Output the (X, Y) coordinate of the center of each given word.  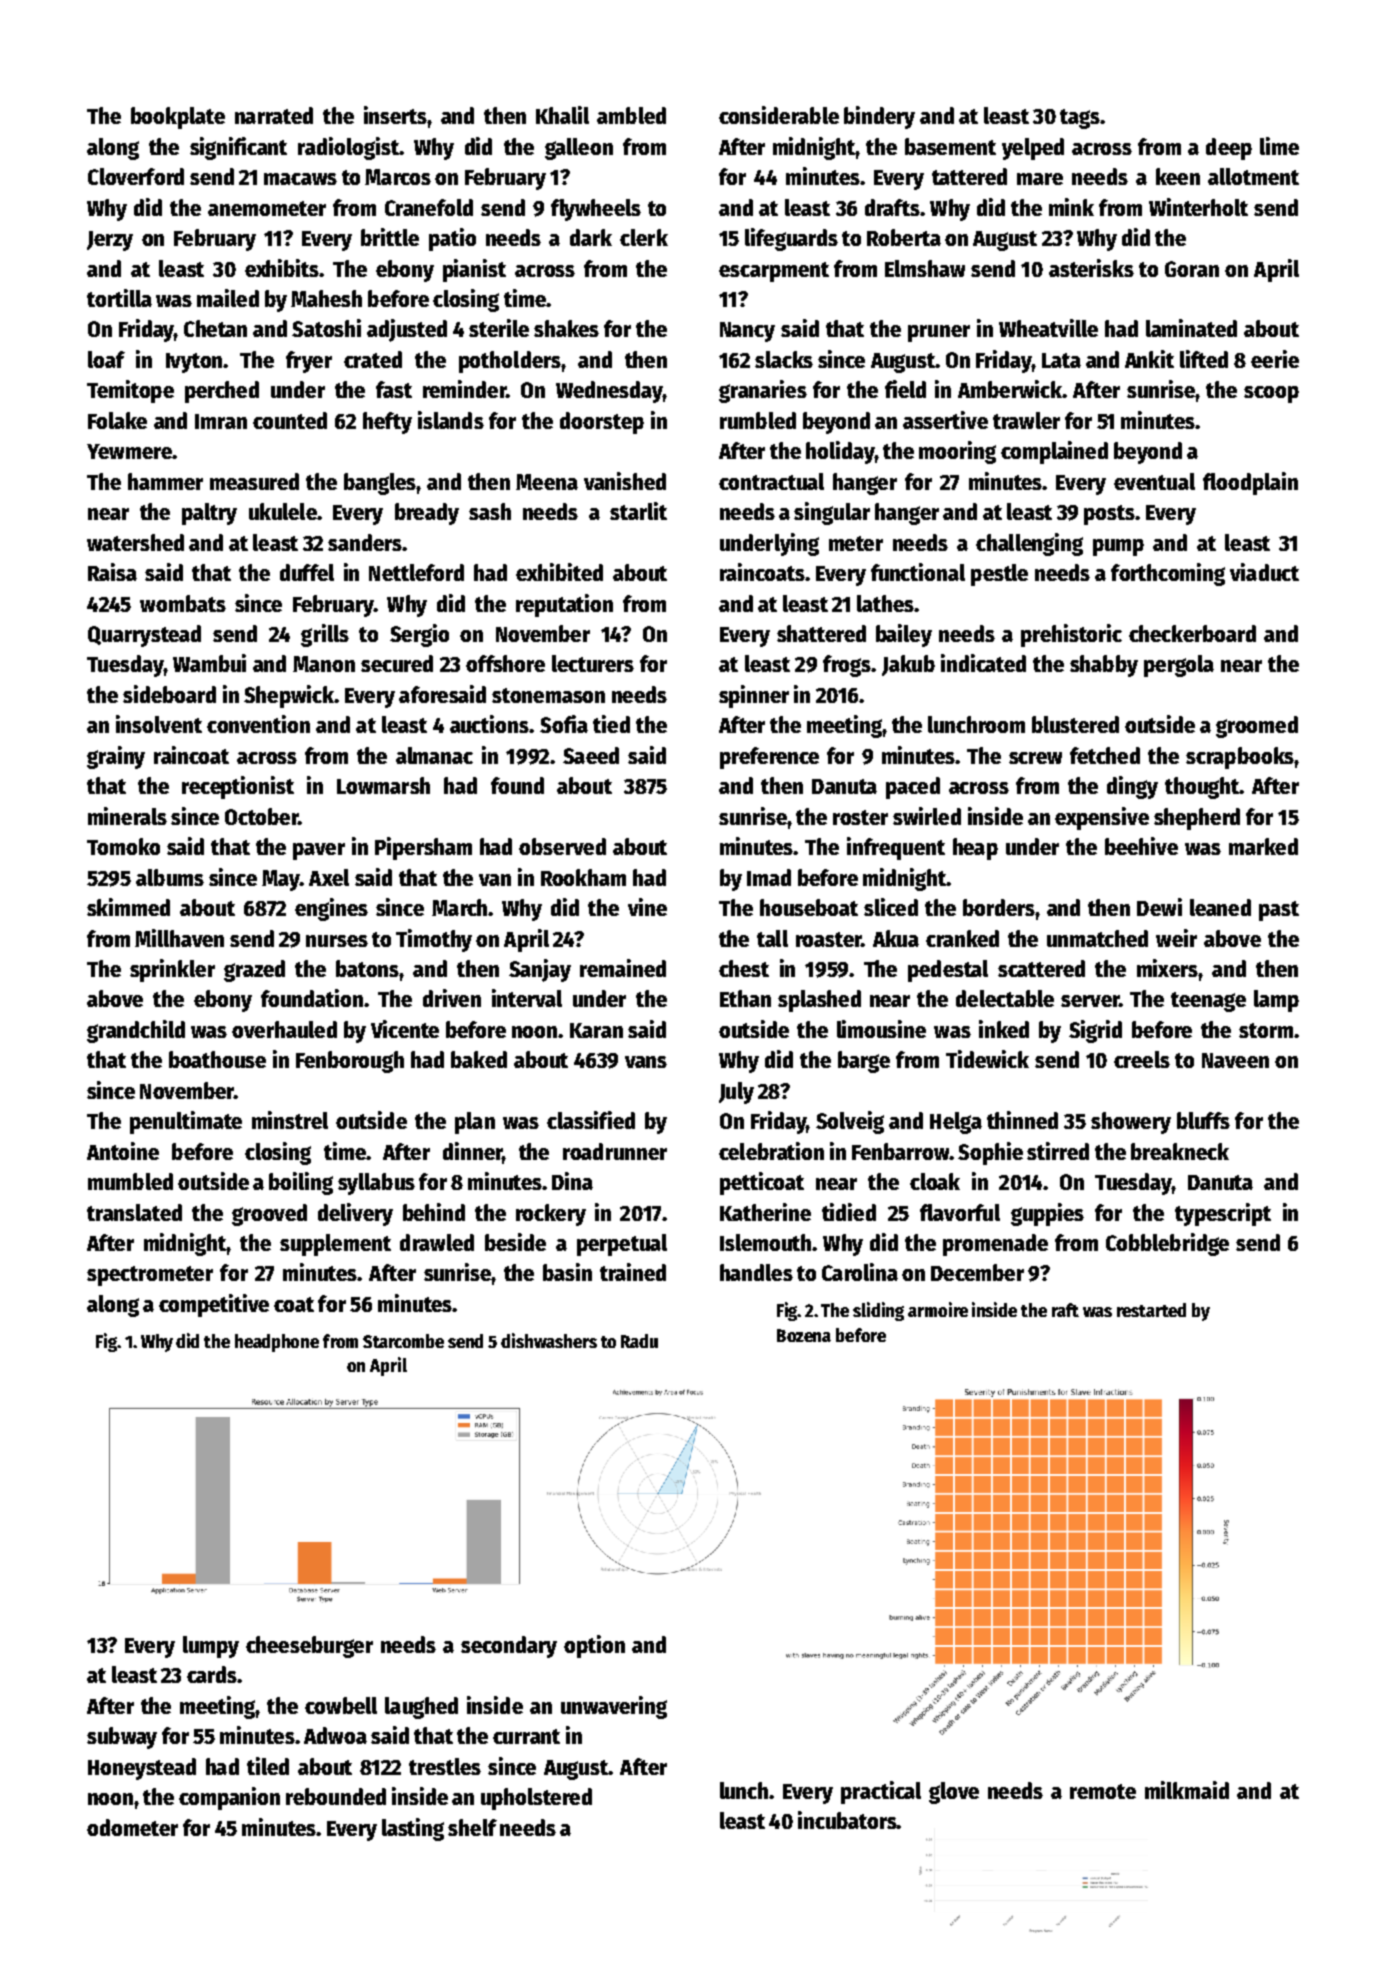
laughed (421, 1708)
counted (290, 420)
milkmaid (1187, 1790)
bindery (879, 117)
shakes (566, 328)
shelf (472, 1827)
